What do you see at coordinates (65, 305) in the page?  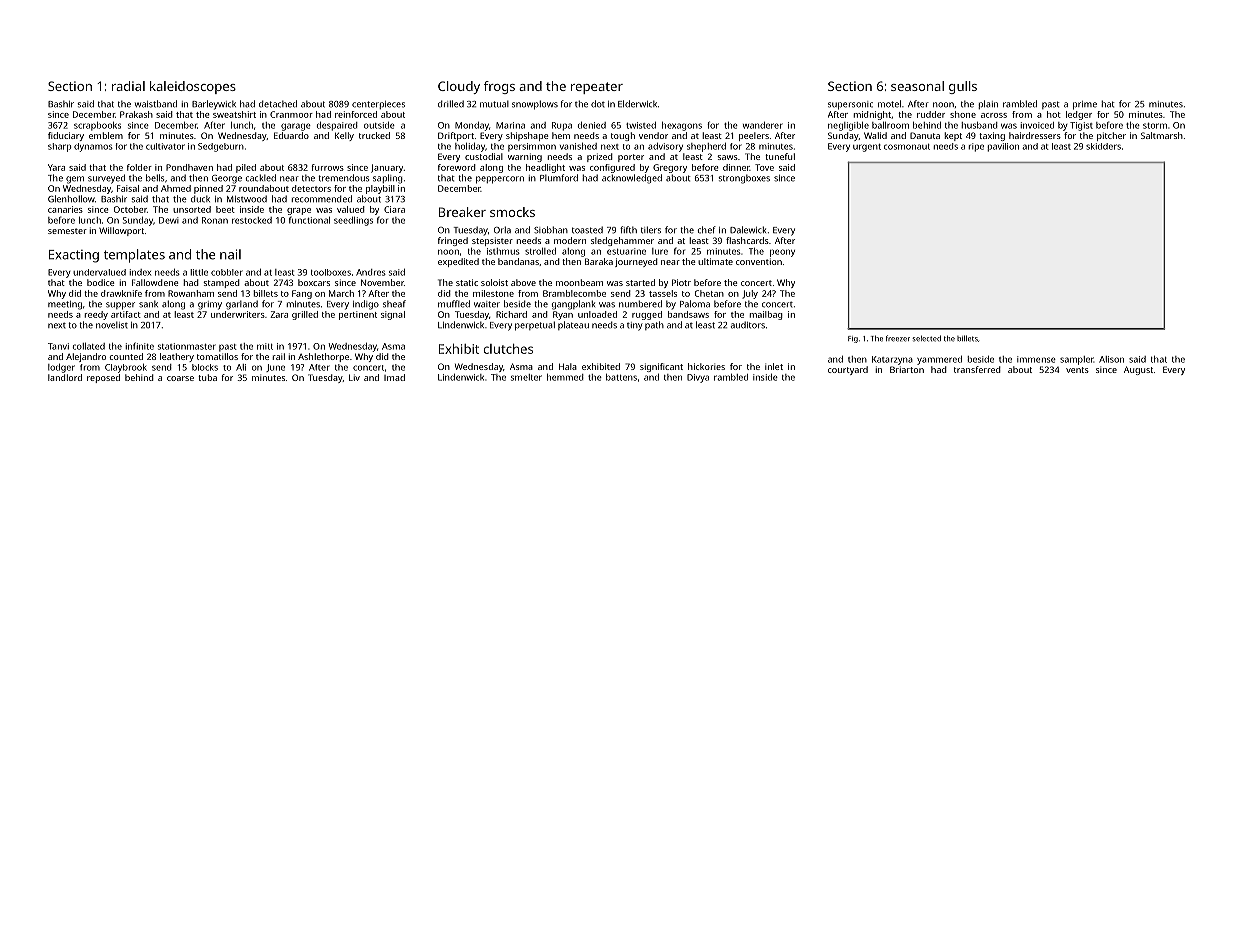 I see `meeting` at bounding box center [65, 305].
